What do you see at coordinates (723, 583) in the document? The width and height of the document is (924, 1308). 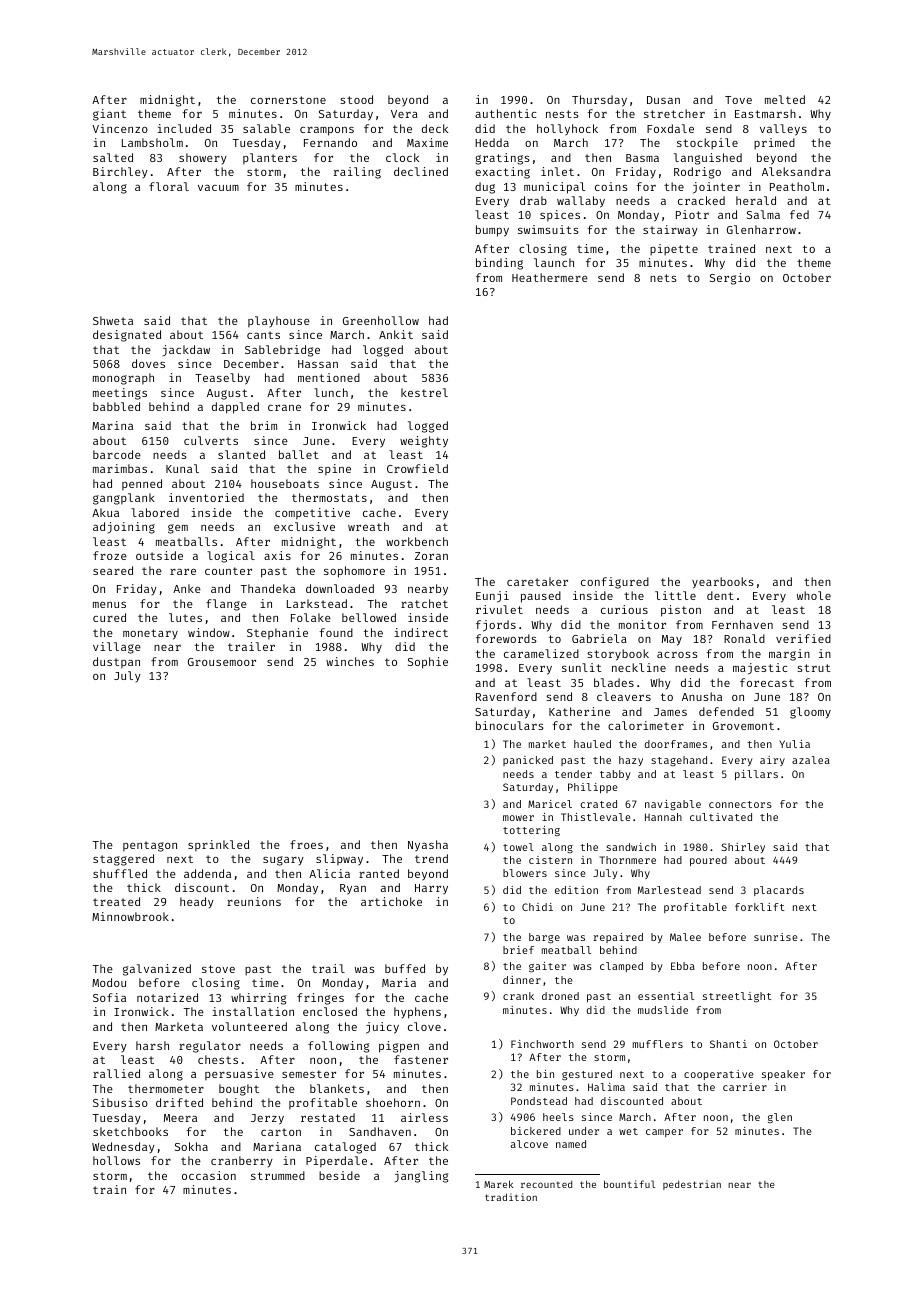 I see `yearbooks` at bounding box center [723, 583].
